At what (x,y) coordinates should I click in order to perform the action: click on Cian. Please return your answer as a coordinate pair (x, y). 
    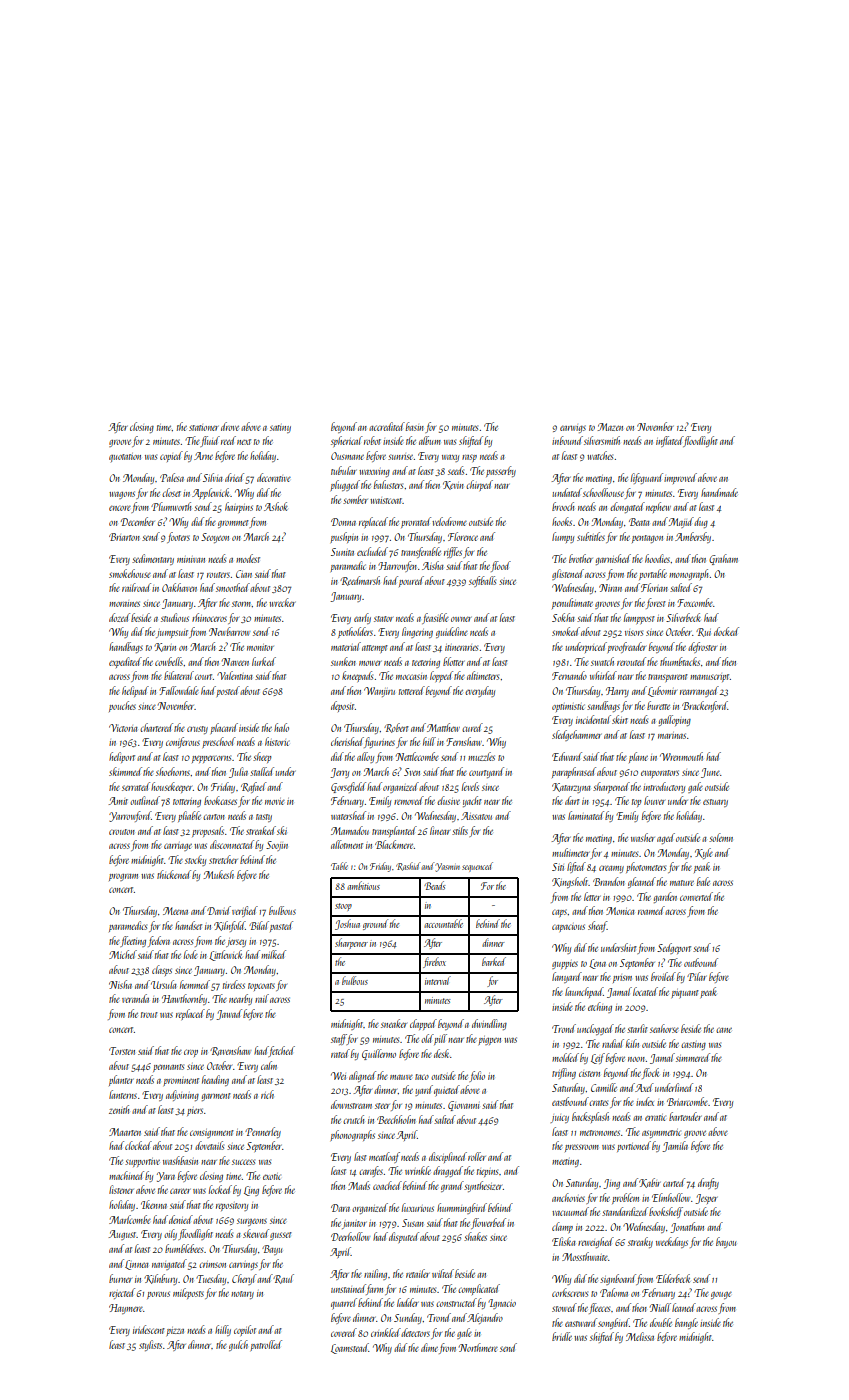
    Looking at the image, I should click on (244, 574).
